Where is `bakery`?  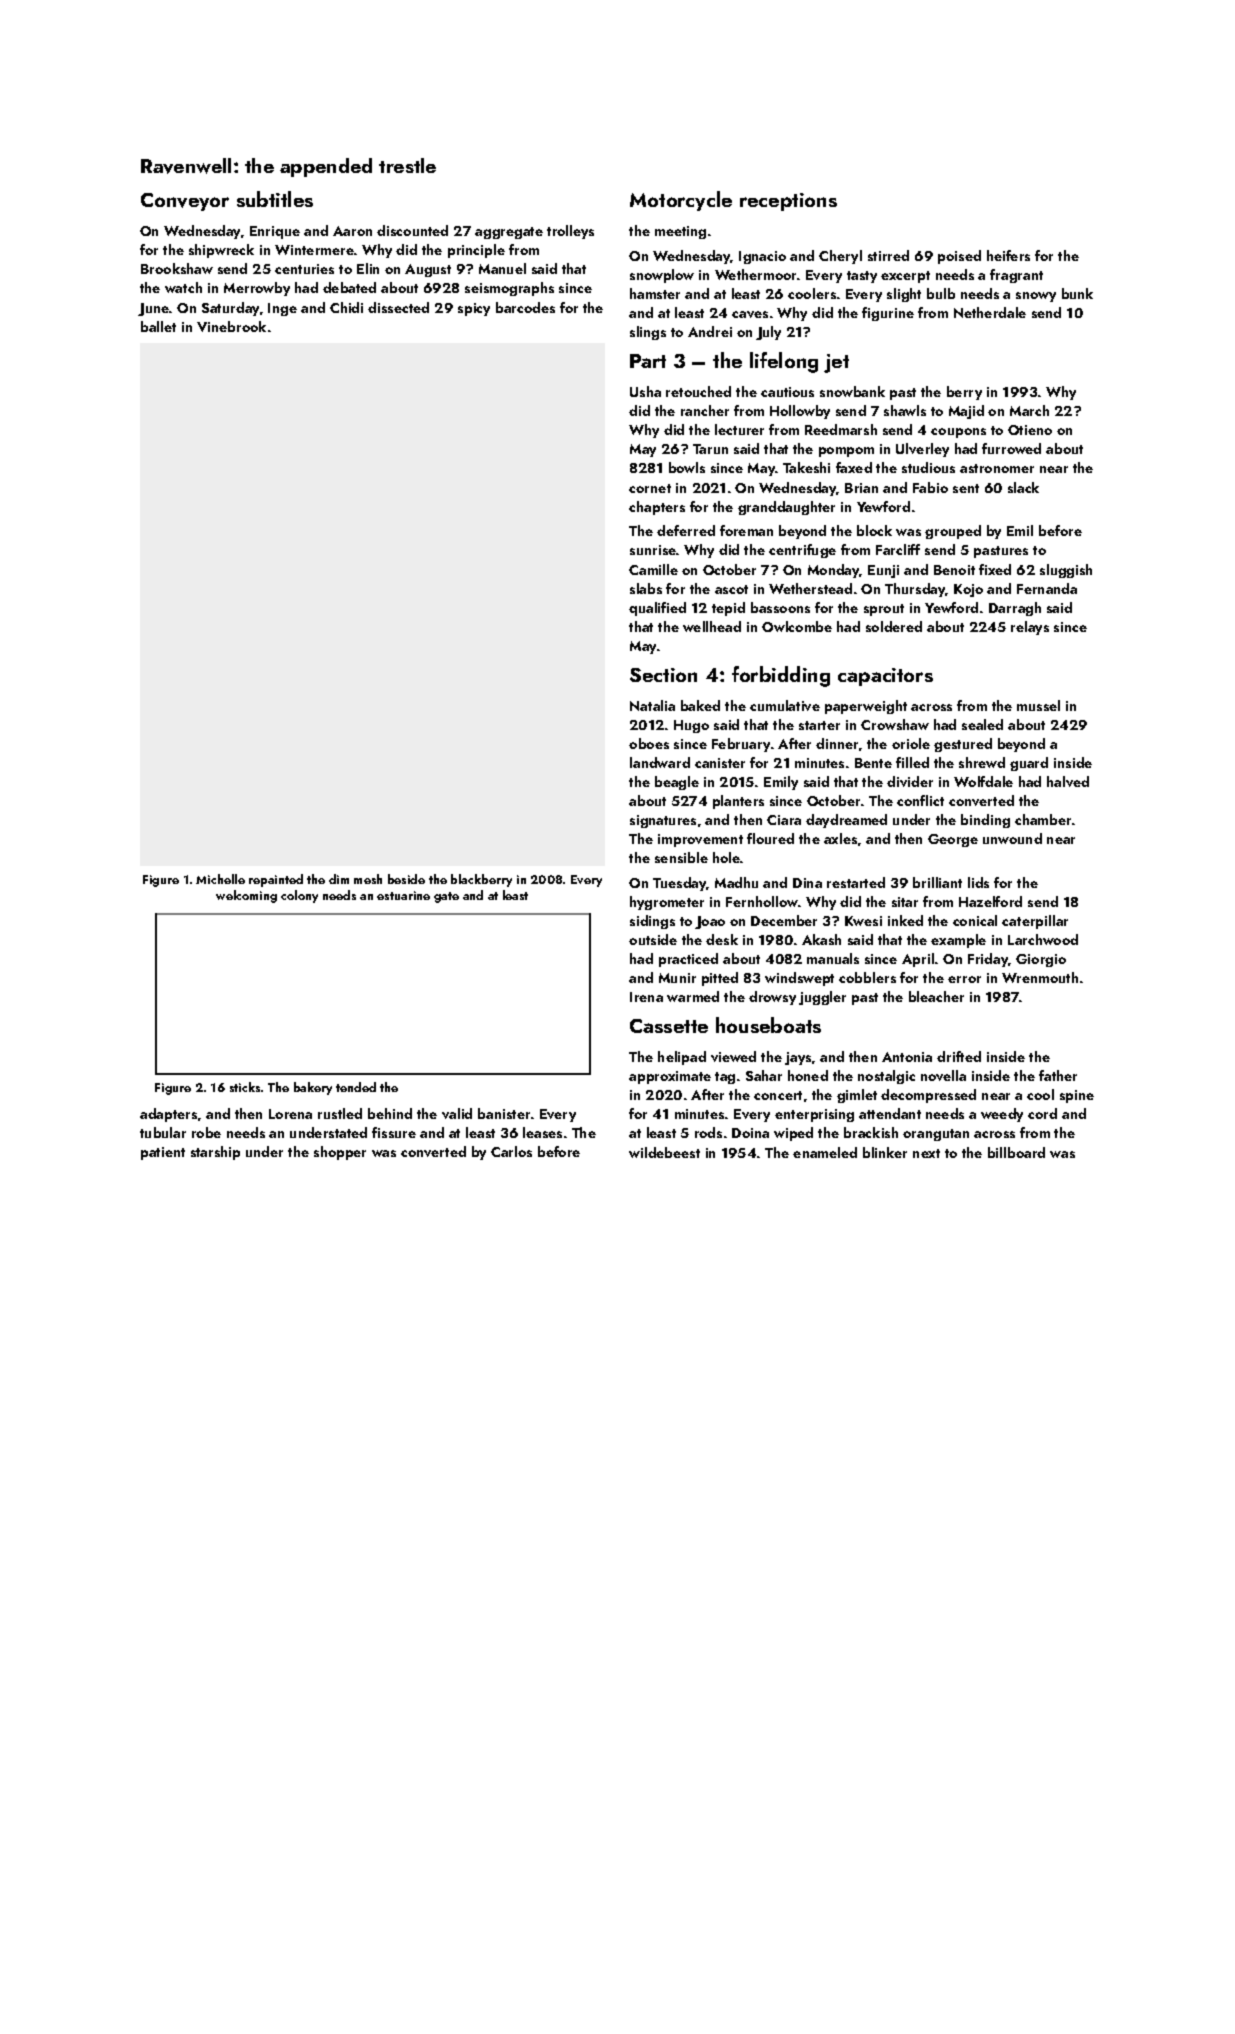
bakery is located at coordinates (313, 1088).
